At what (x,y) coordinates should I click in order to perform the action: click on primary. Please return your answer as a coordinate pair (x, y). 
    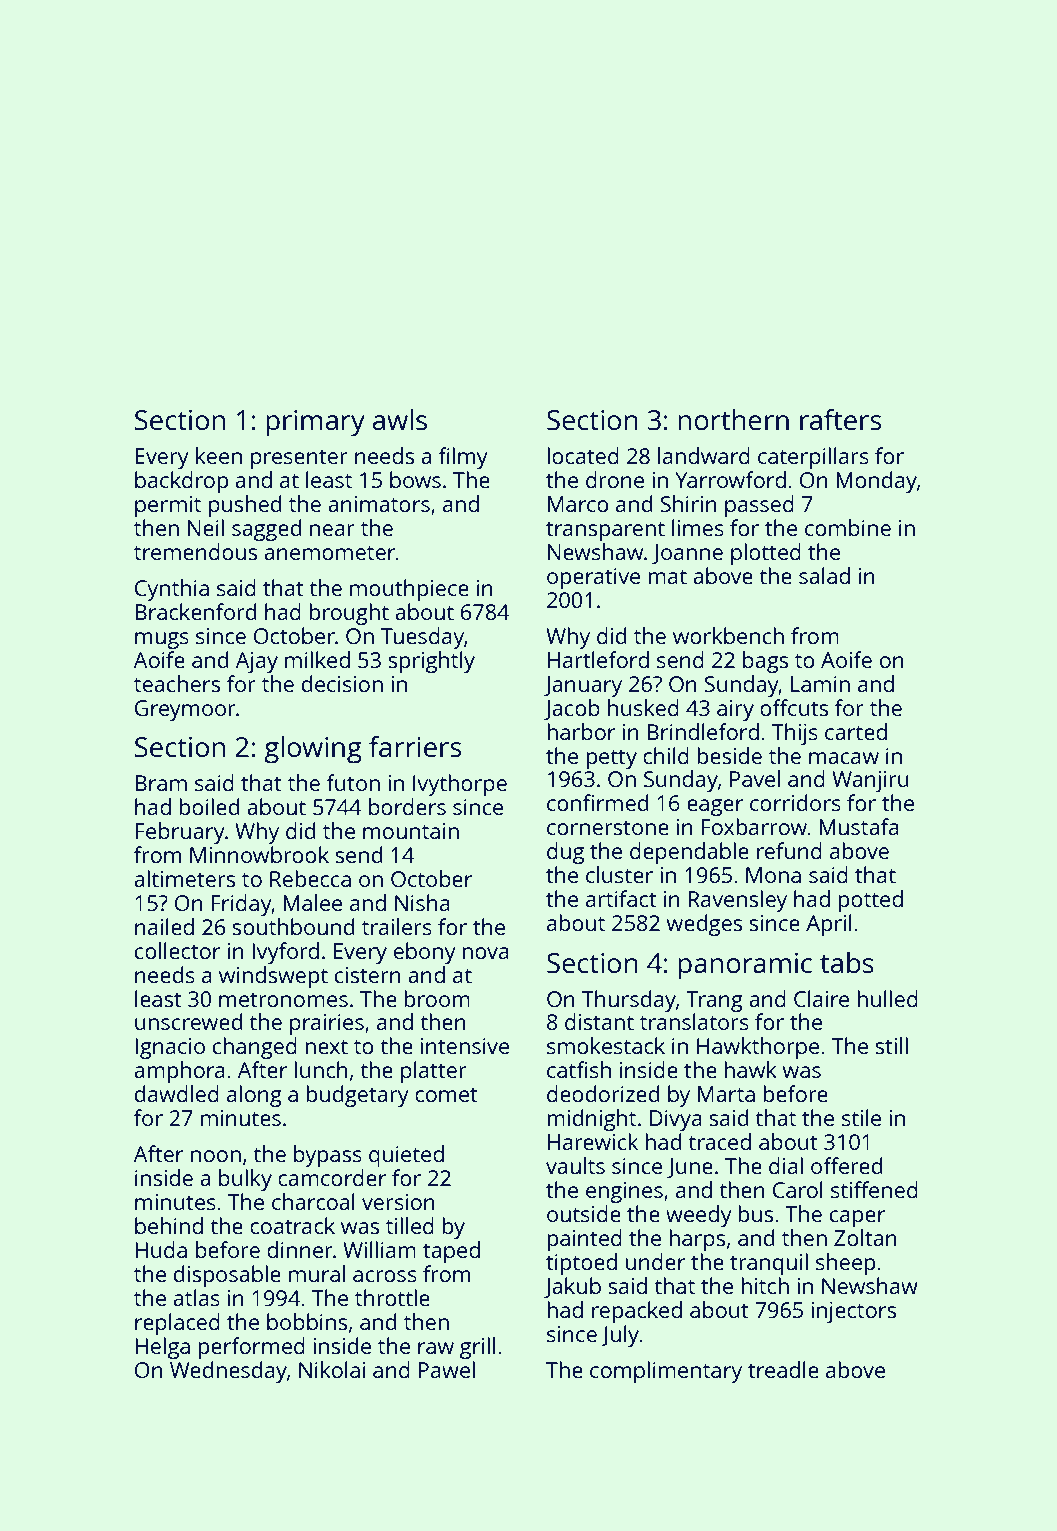
    Looking at the image, I should click on (315, 423).
